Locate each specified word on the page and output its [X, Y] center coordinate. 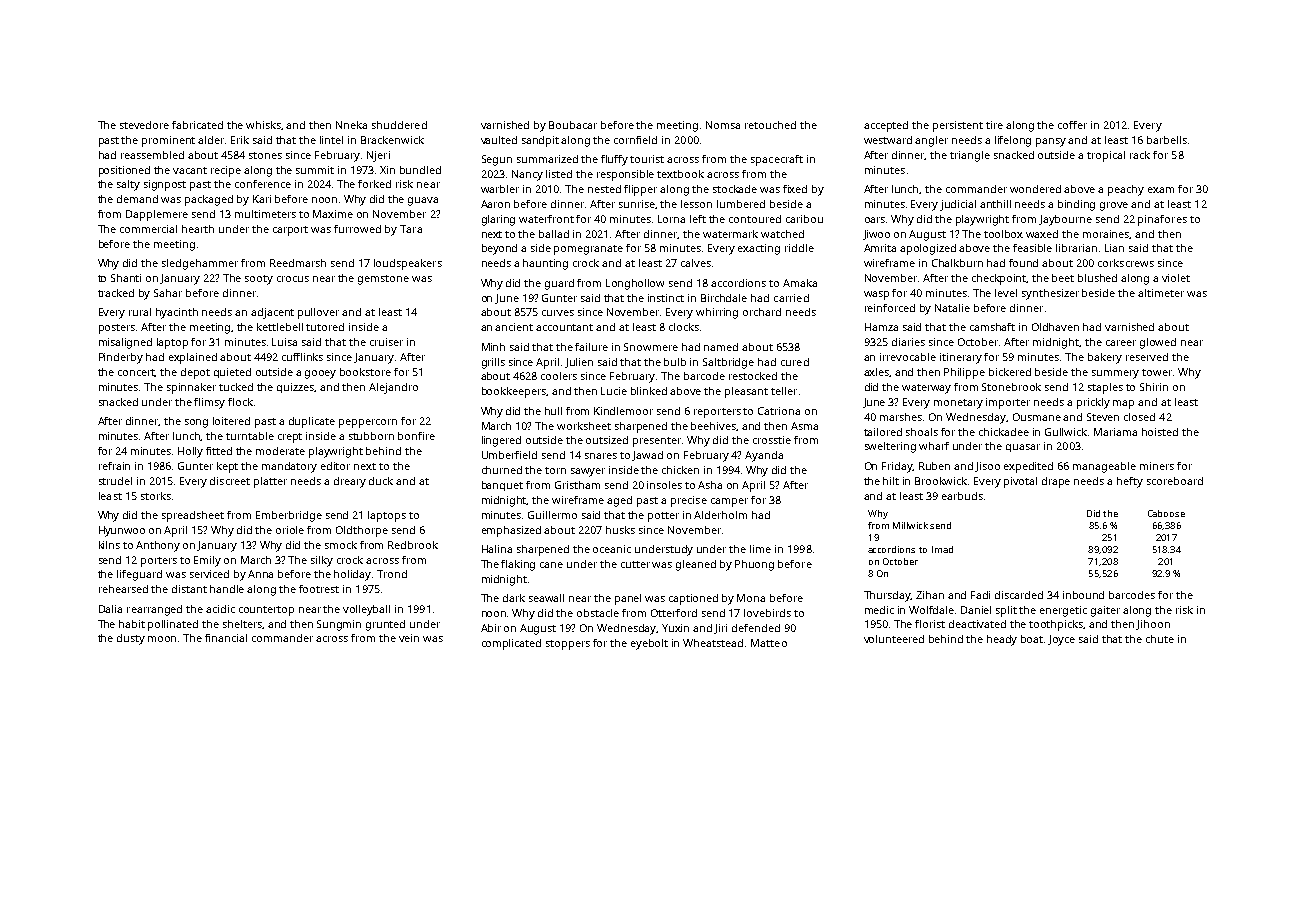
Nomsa [723, 125]
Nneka [351, 125]
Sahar [168, 293]
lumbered [741, 204]
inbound [1083, 595]
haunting [545, 264]
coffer [1072, 125]
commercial [148, 229]
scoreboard [1175, 481]
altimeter [1161, 293]
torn [555, 470]
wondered [1035, 189]
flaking [518, 565]
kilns [109, 545]
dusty [131, 639]
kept [227, 467]
